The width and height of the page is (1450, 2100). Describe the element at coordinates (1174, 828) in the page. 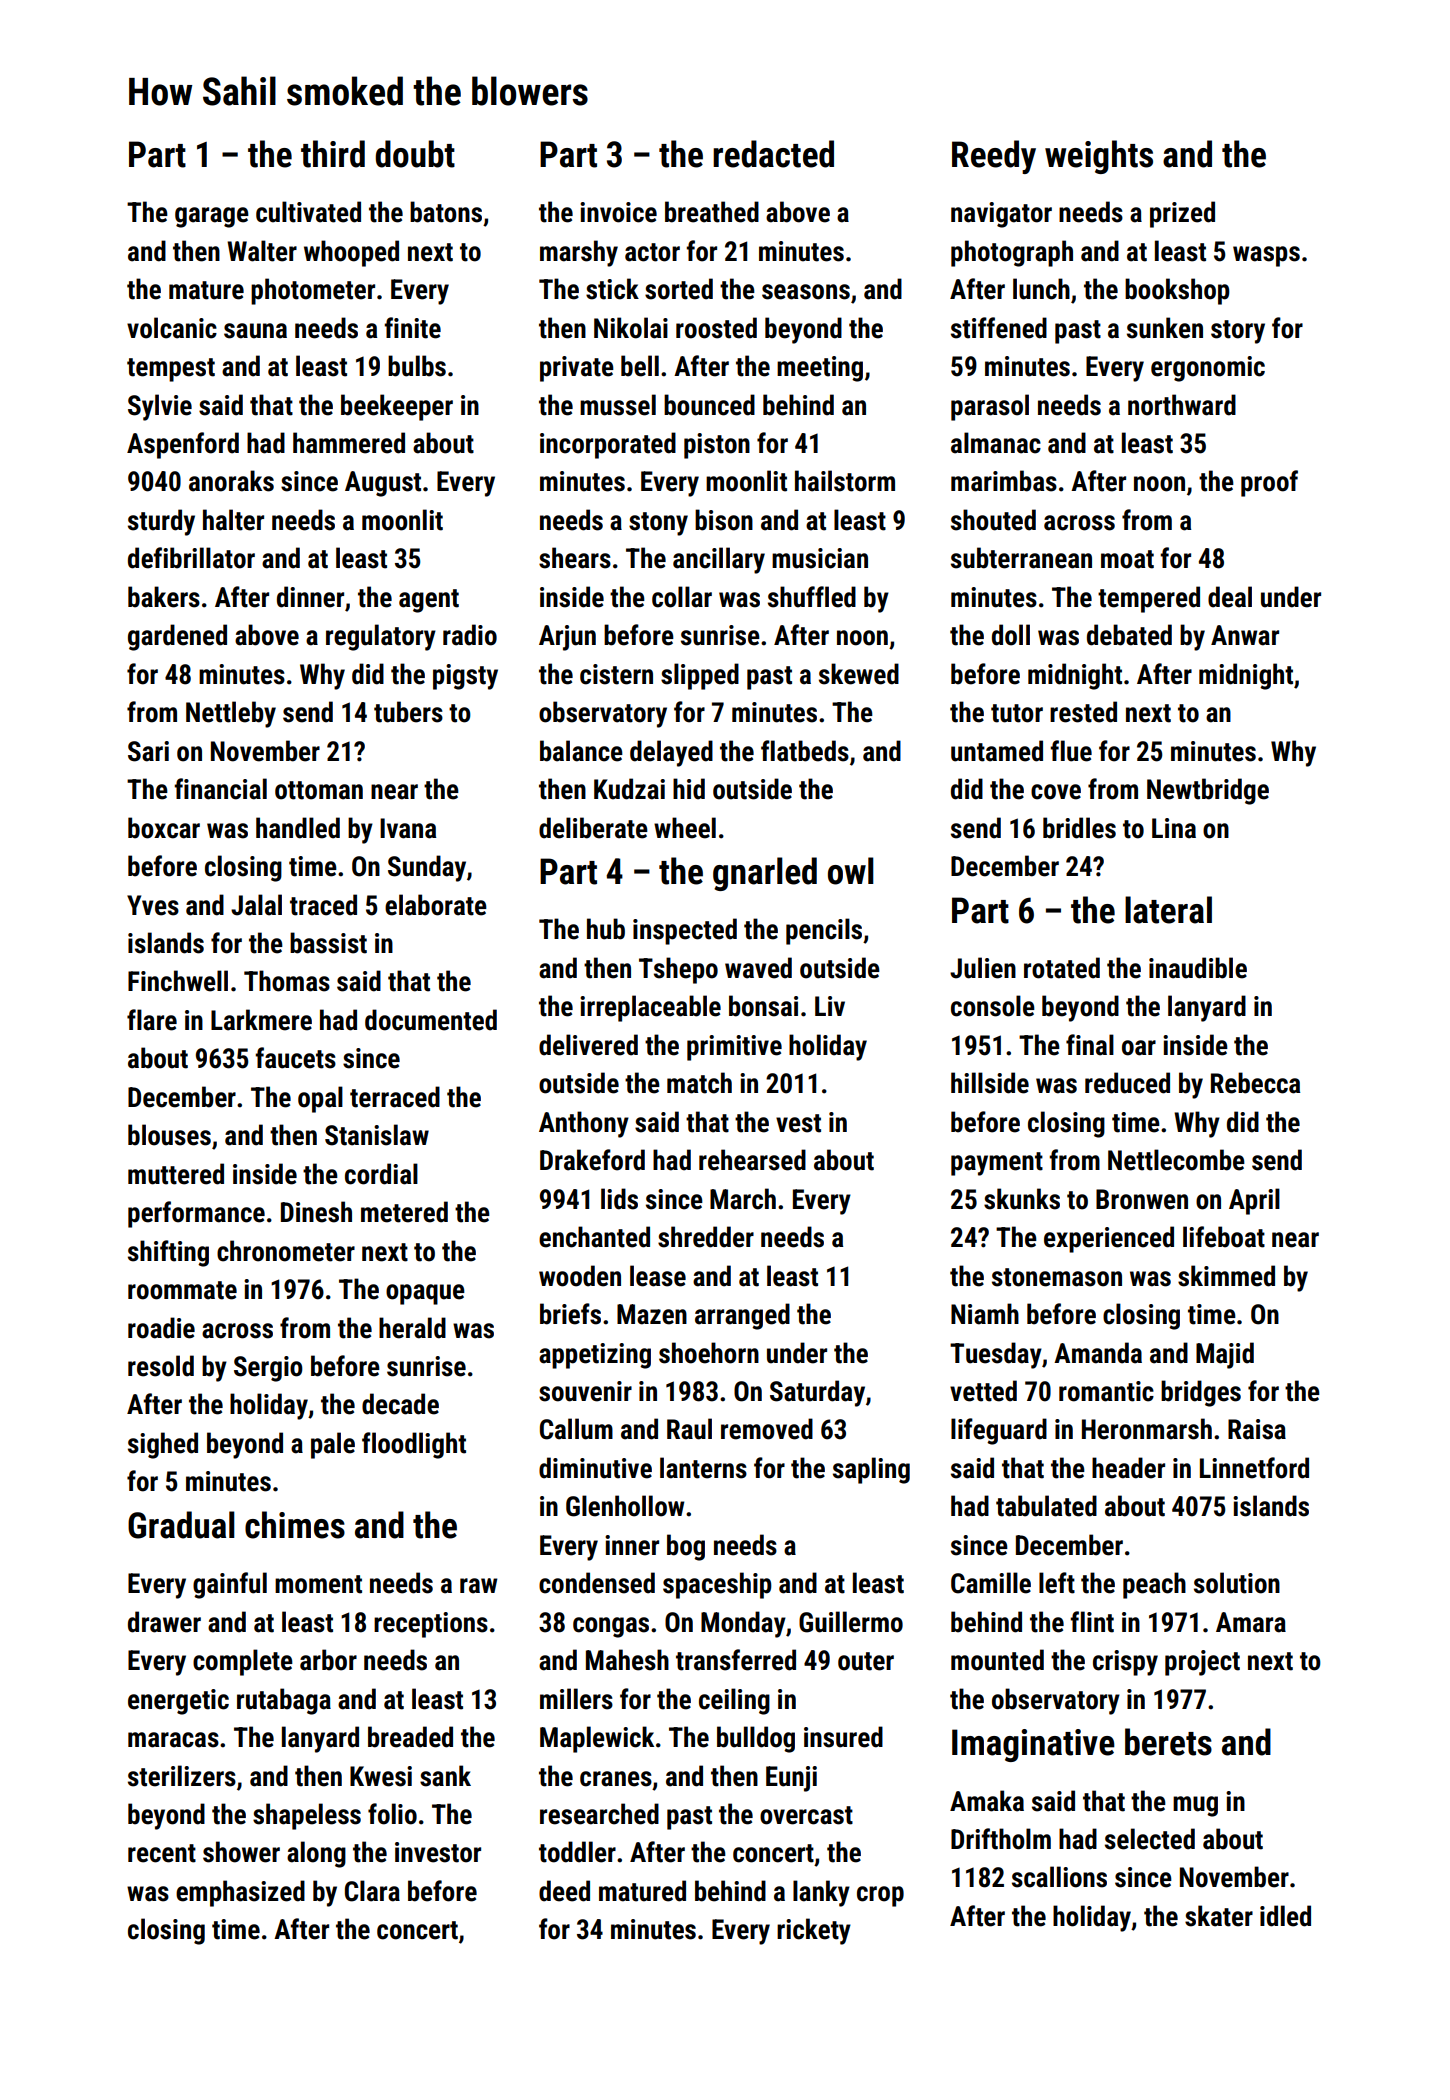

I see `Lina` at that location.
